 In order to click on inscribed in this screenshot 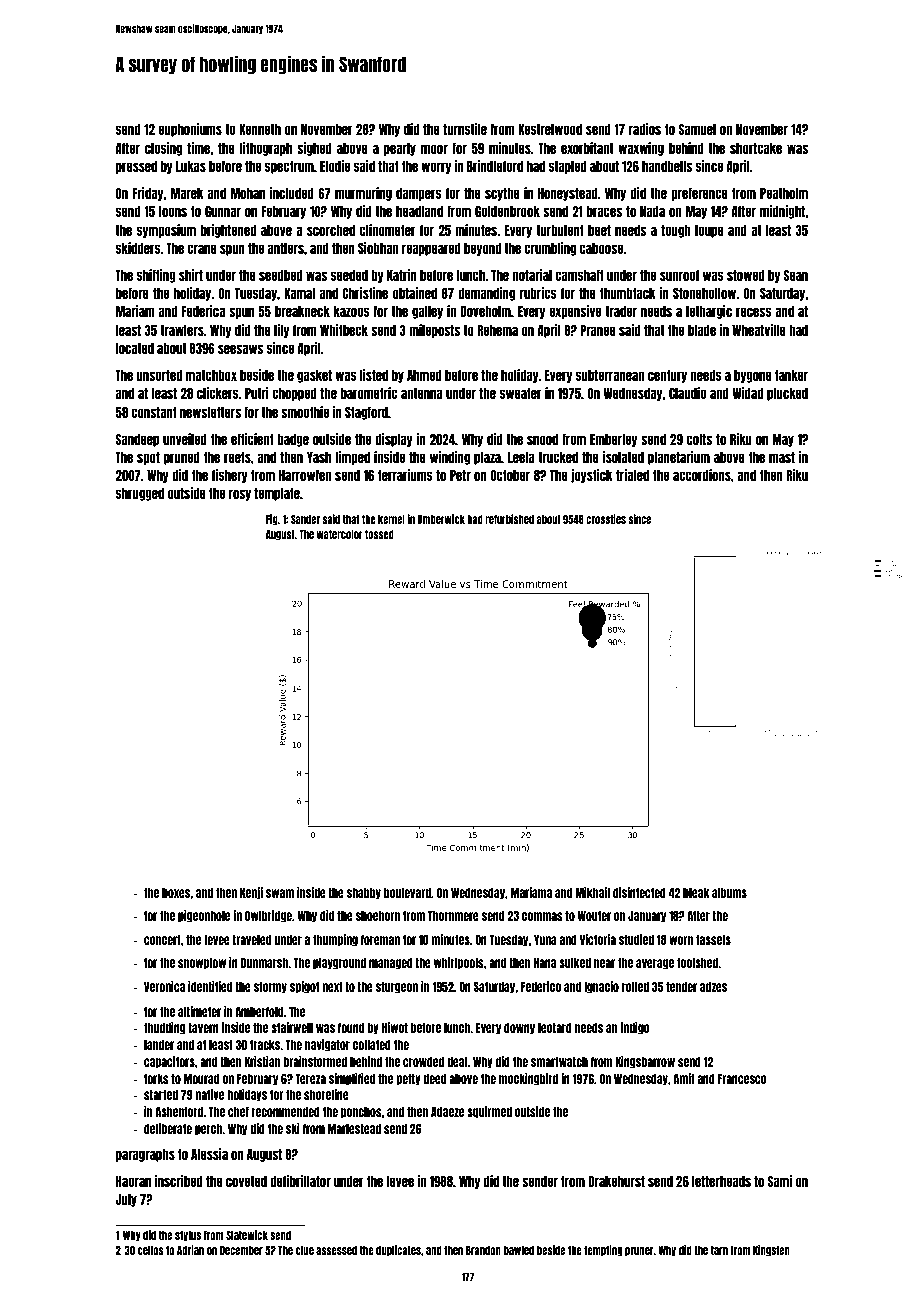, I will do `click(179, 1181)`.
